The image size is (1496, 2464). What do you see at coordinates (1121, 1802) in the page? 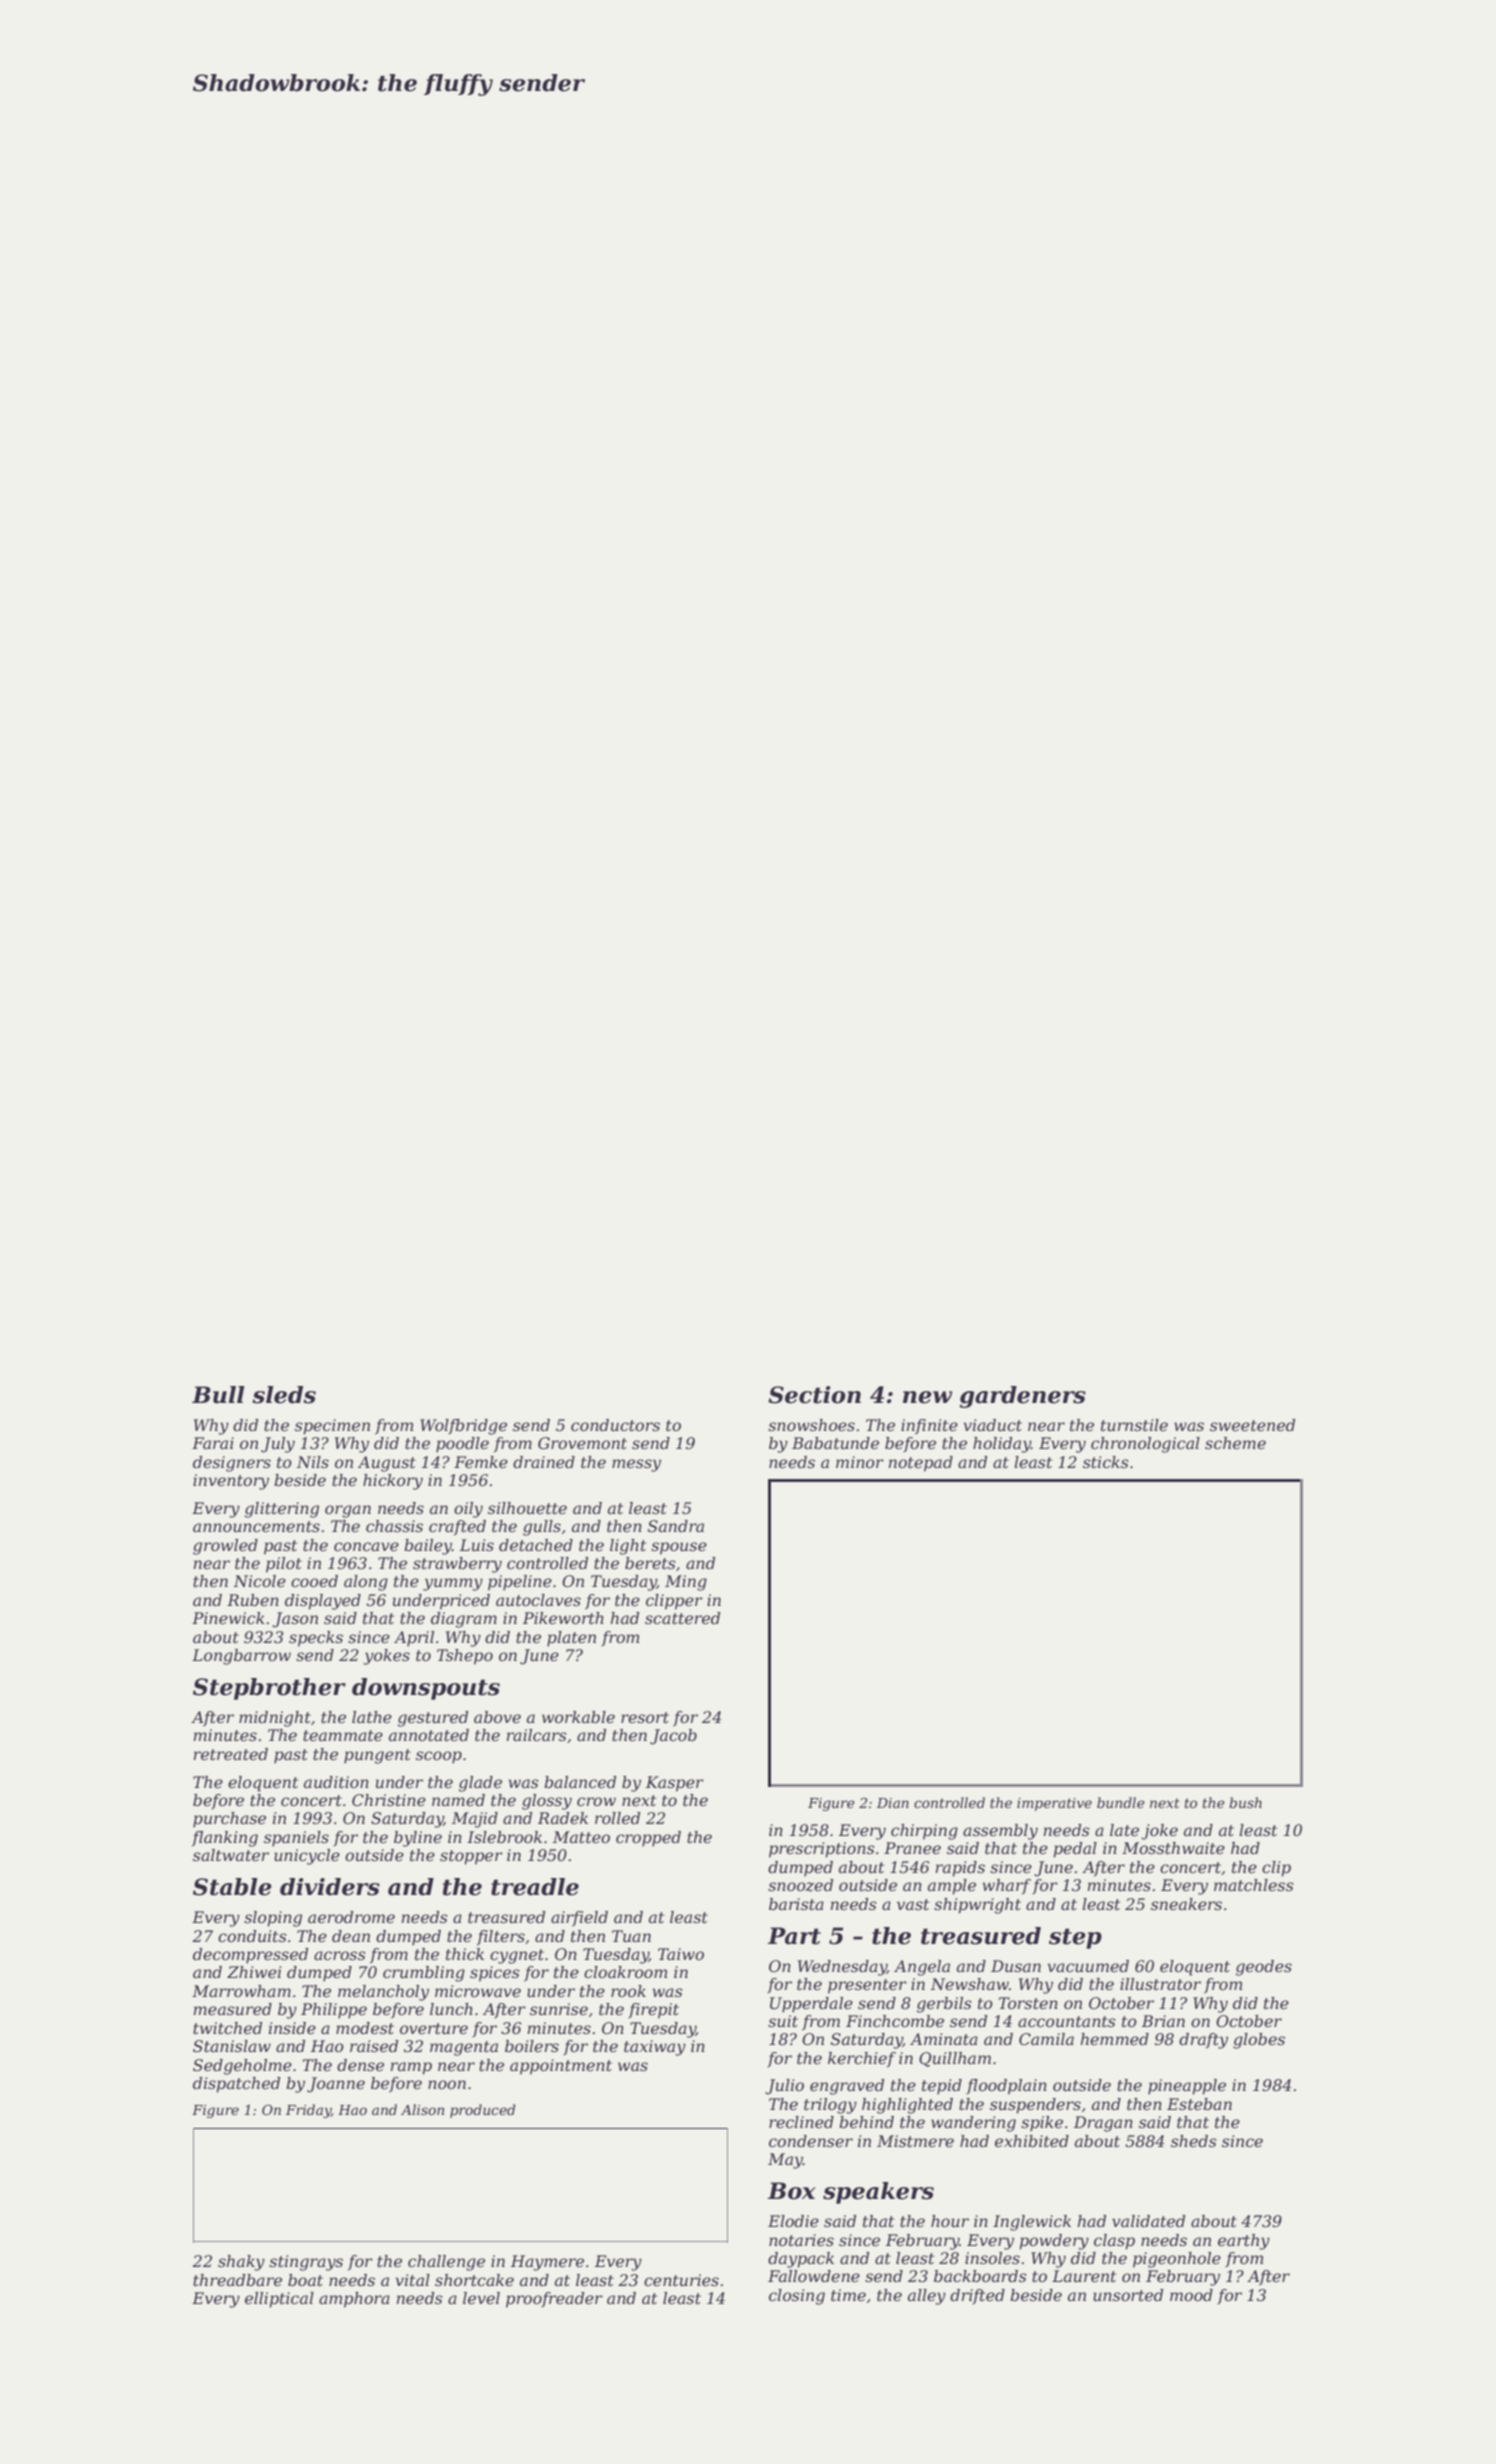
I see `bundle` at bounding box center [1121, 1802].
